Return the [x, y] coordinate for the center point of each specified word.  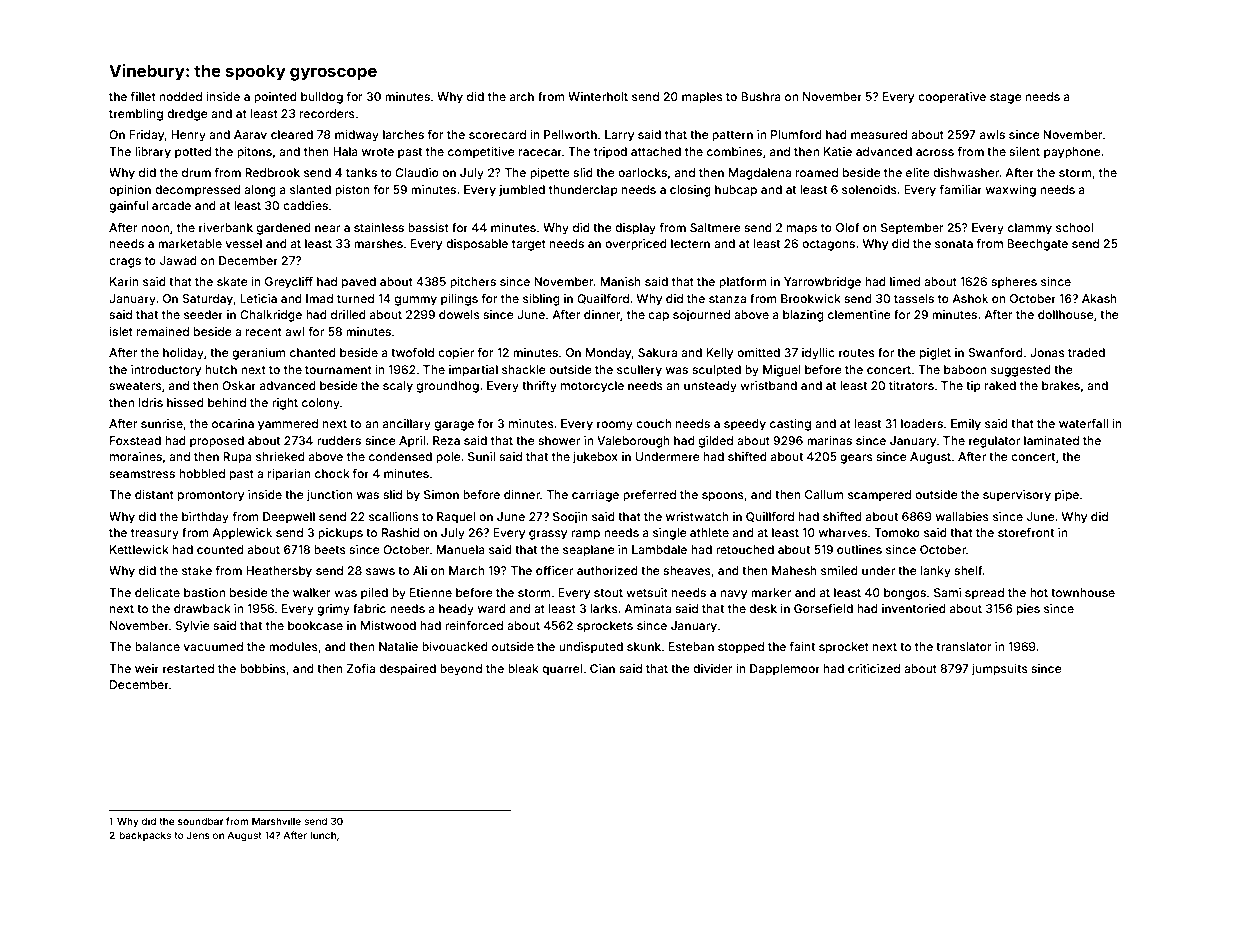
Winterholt [598, 96]
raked [1000, 385]
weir [147, 668]
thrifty [539, 387]
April [412, 442]
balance [157, 646]
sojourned [701, 316]
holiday [183, 354]
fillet [143, 96]
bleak [523, 668]
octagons [828, 245]
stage [1006, 98]
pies [1028, 610]
